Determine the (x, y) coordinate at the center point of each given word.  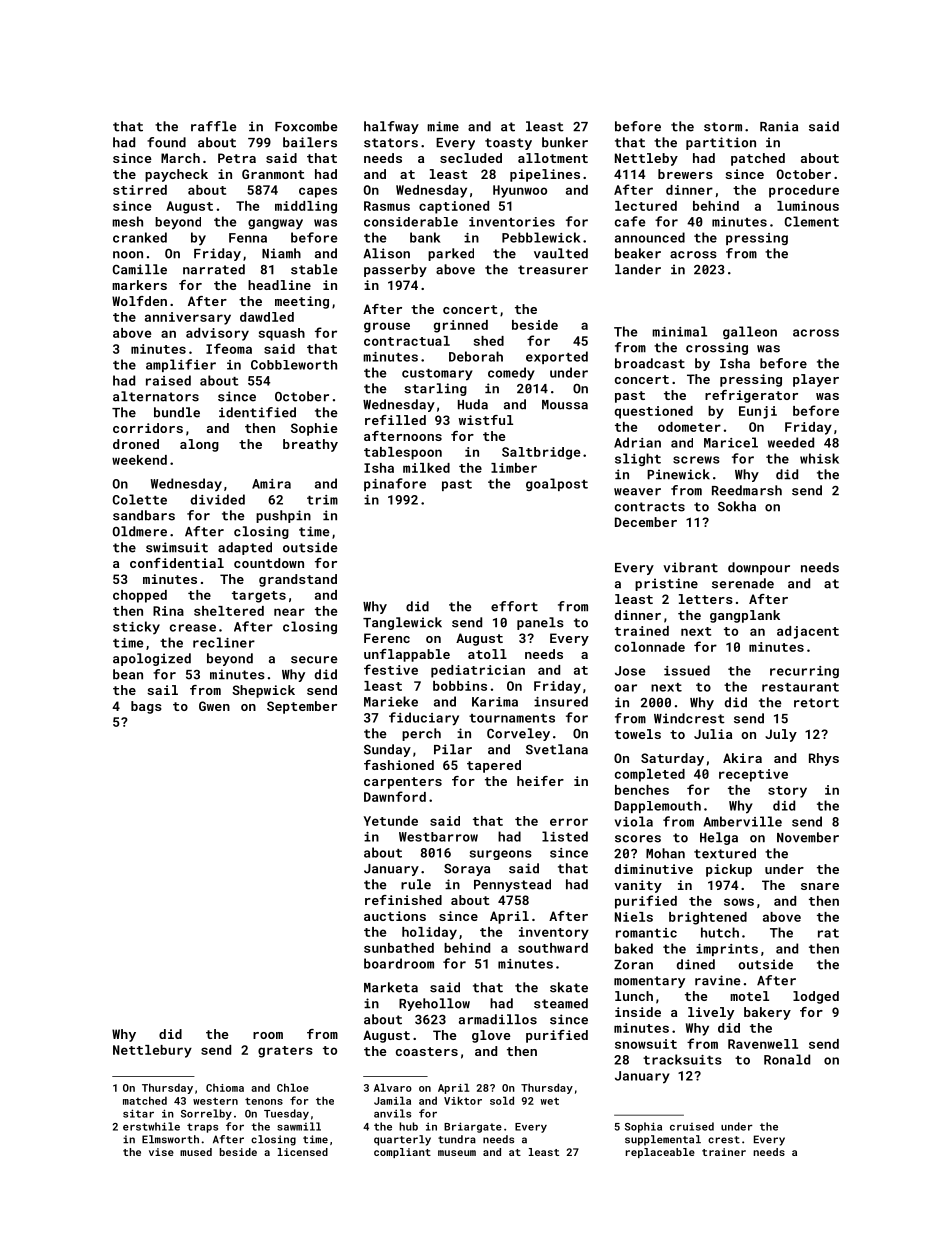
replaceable (660, 1153)
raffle (214, 126)
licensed (303, 1152)
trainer (724, 1152)
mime (443, 126)
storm (723, 127)
